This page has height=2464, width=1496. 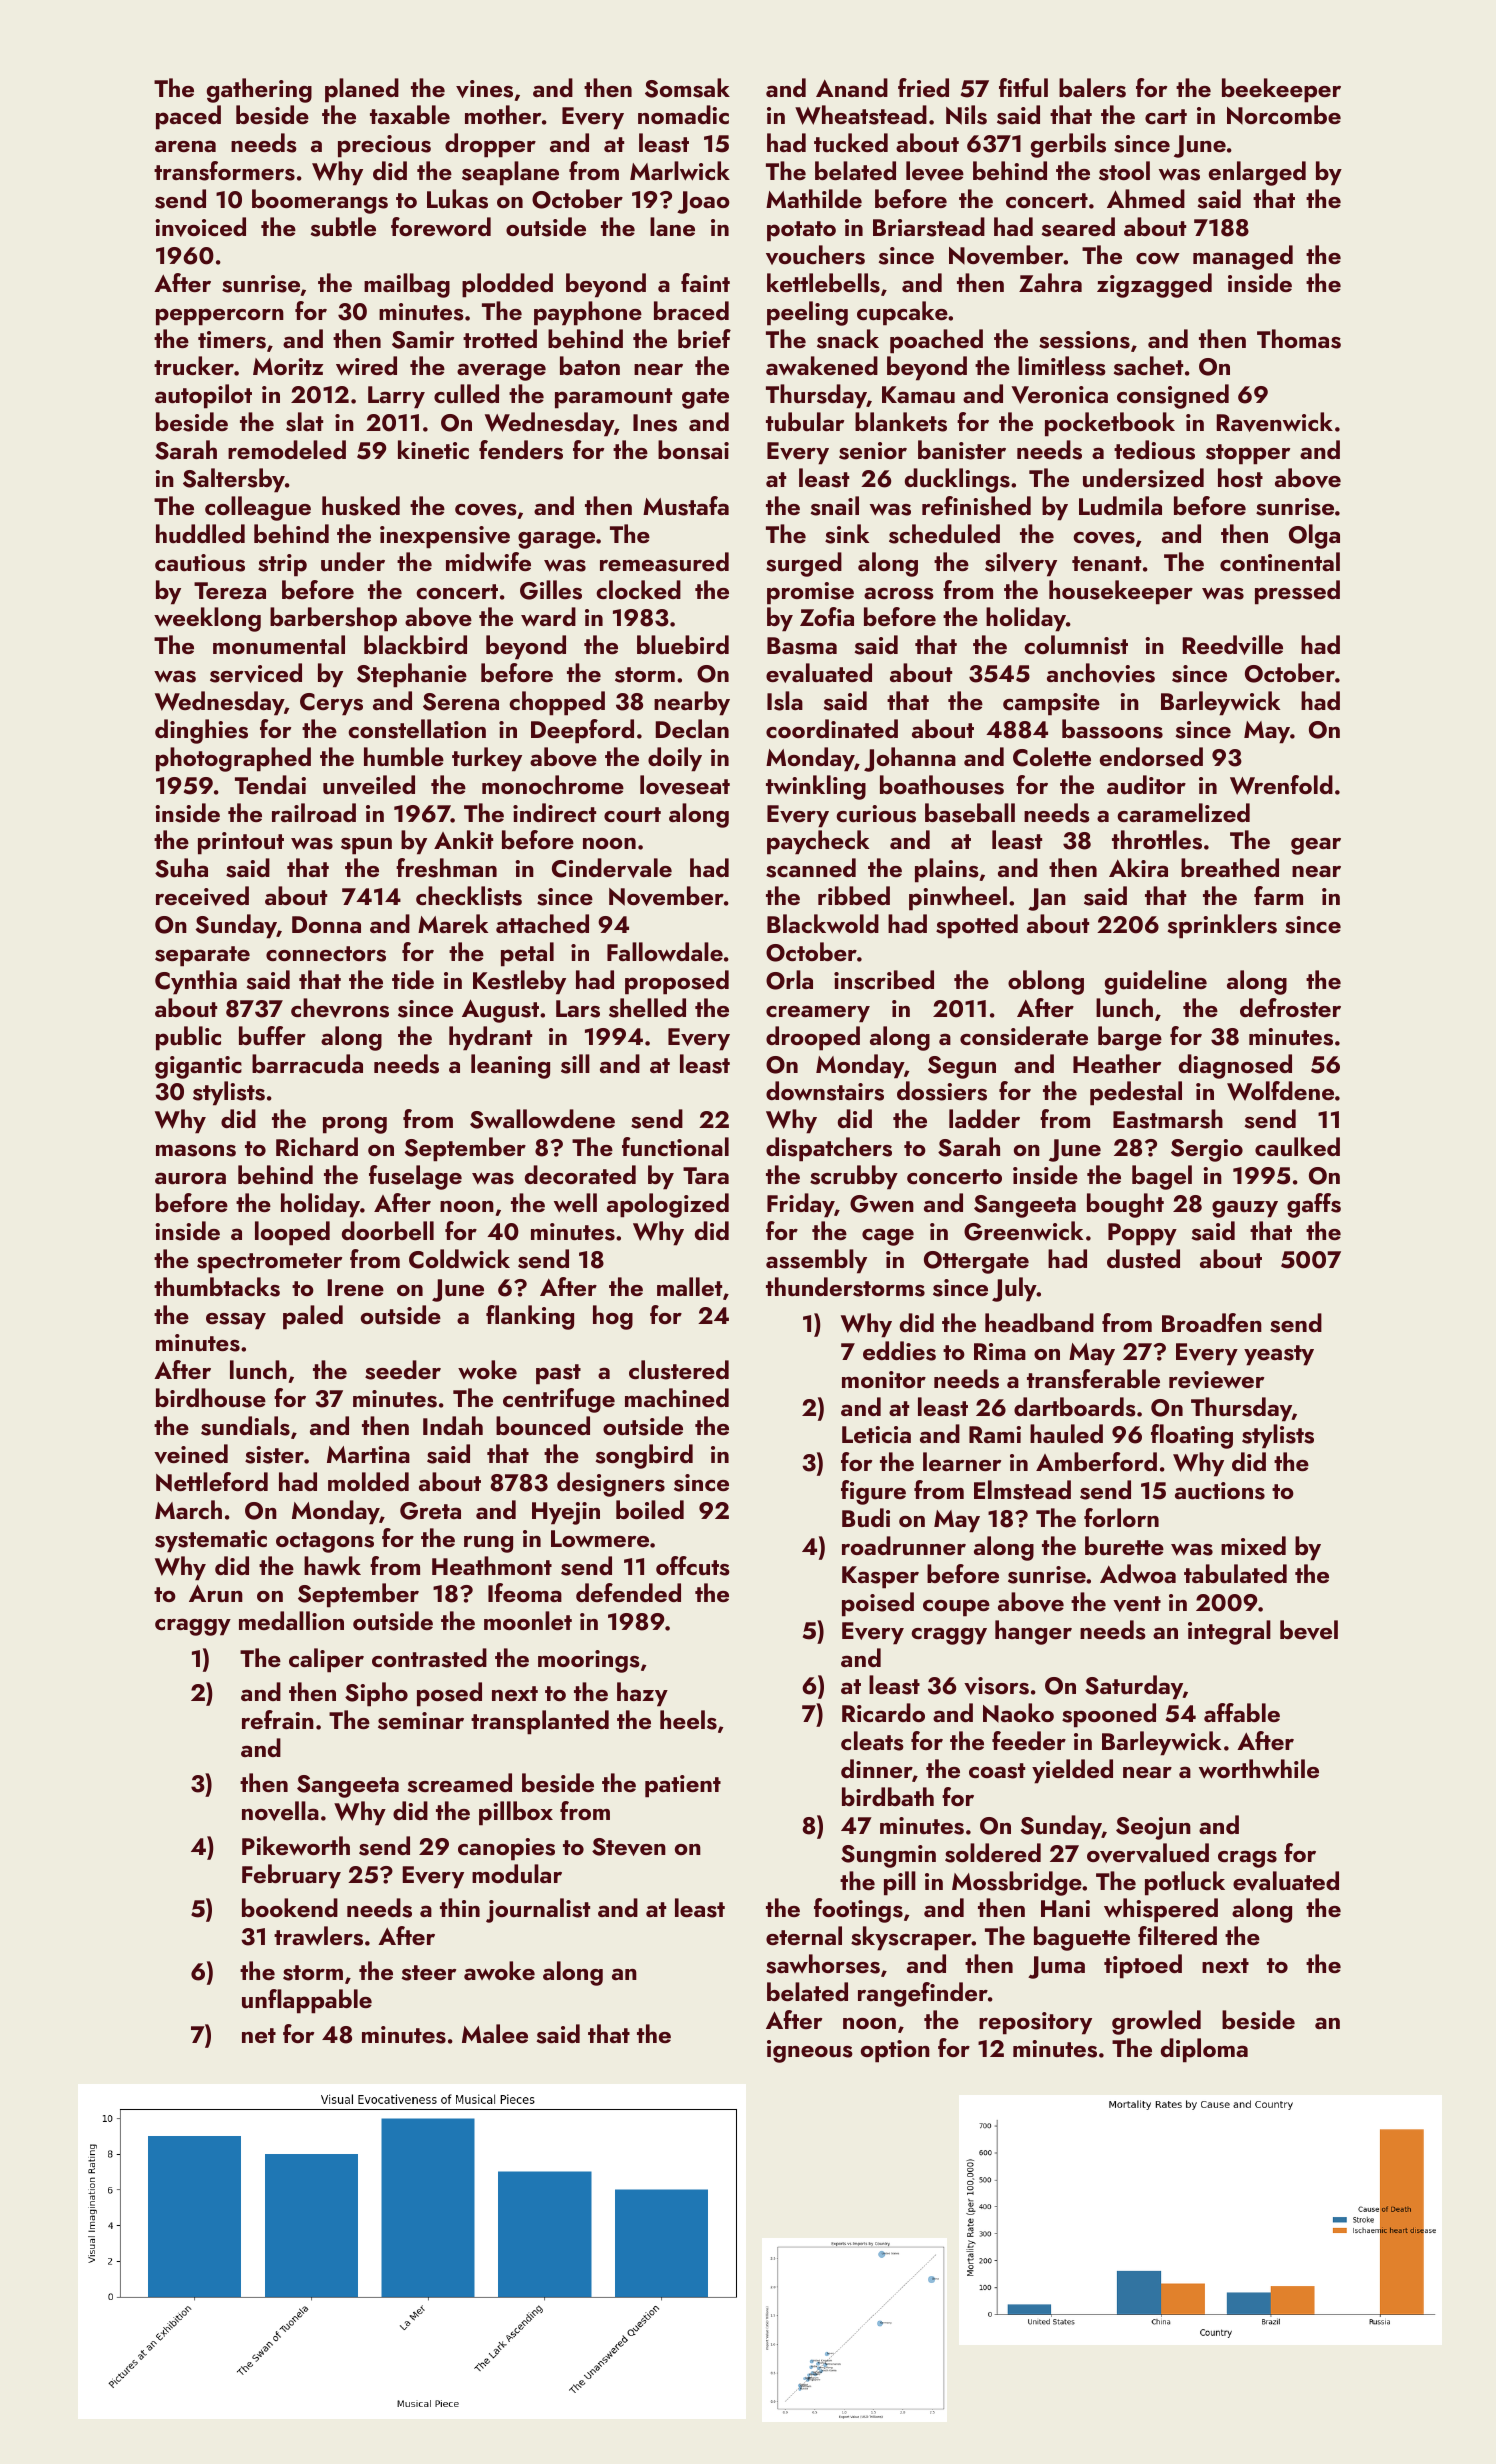 I want to click on Elmstead, so click(x=1022, y=1490).
